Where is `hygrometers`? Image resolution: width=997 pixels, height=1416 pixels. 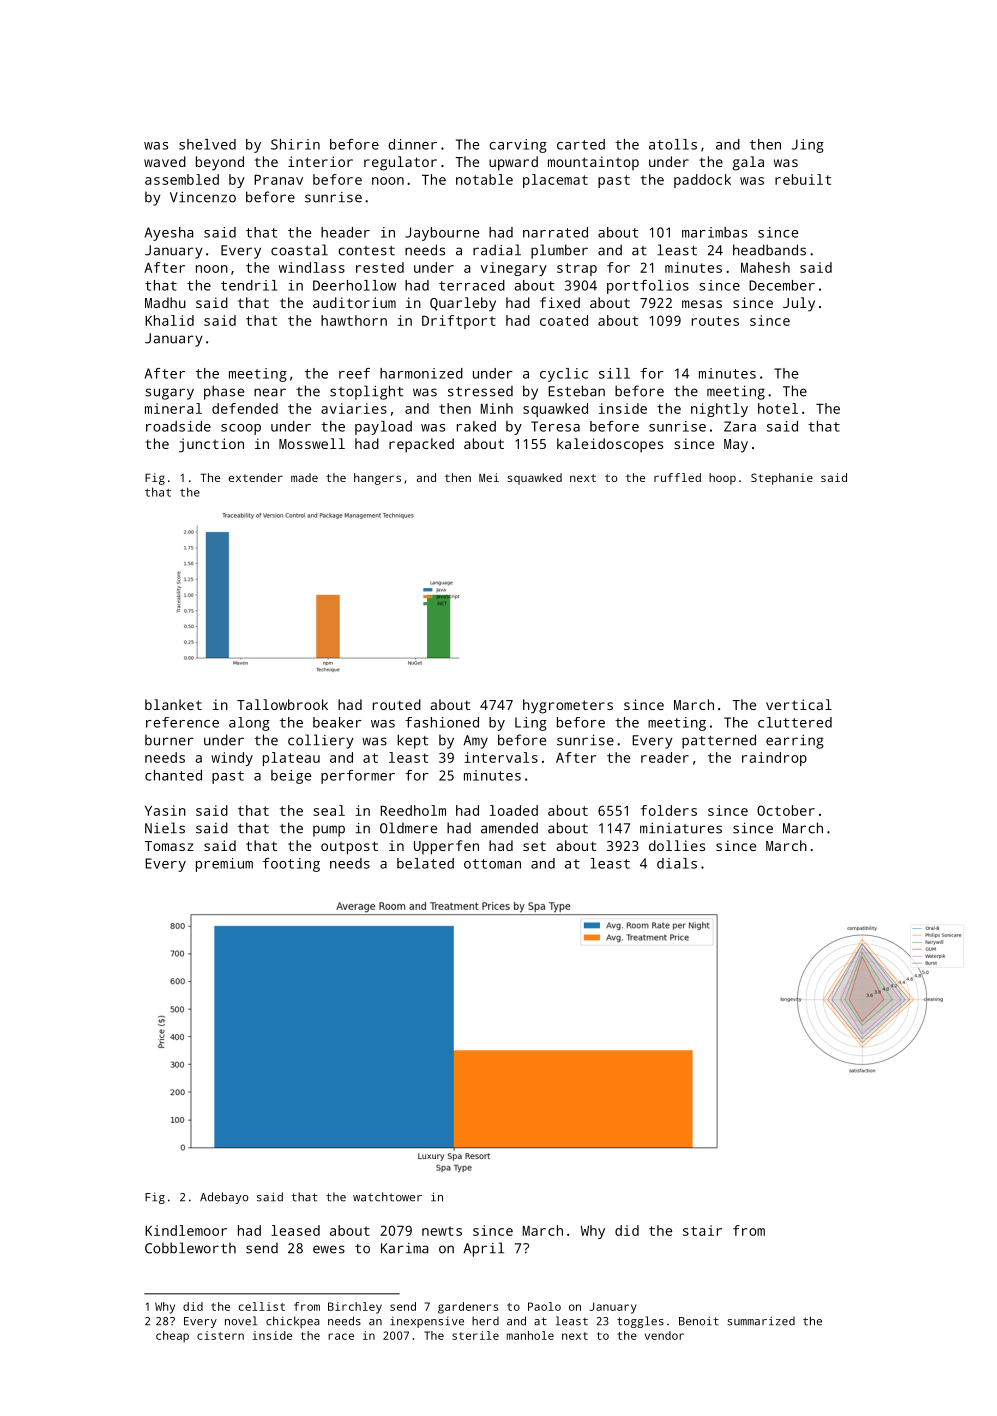
hygrometers is located at coordinates (568, 706).
